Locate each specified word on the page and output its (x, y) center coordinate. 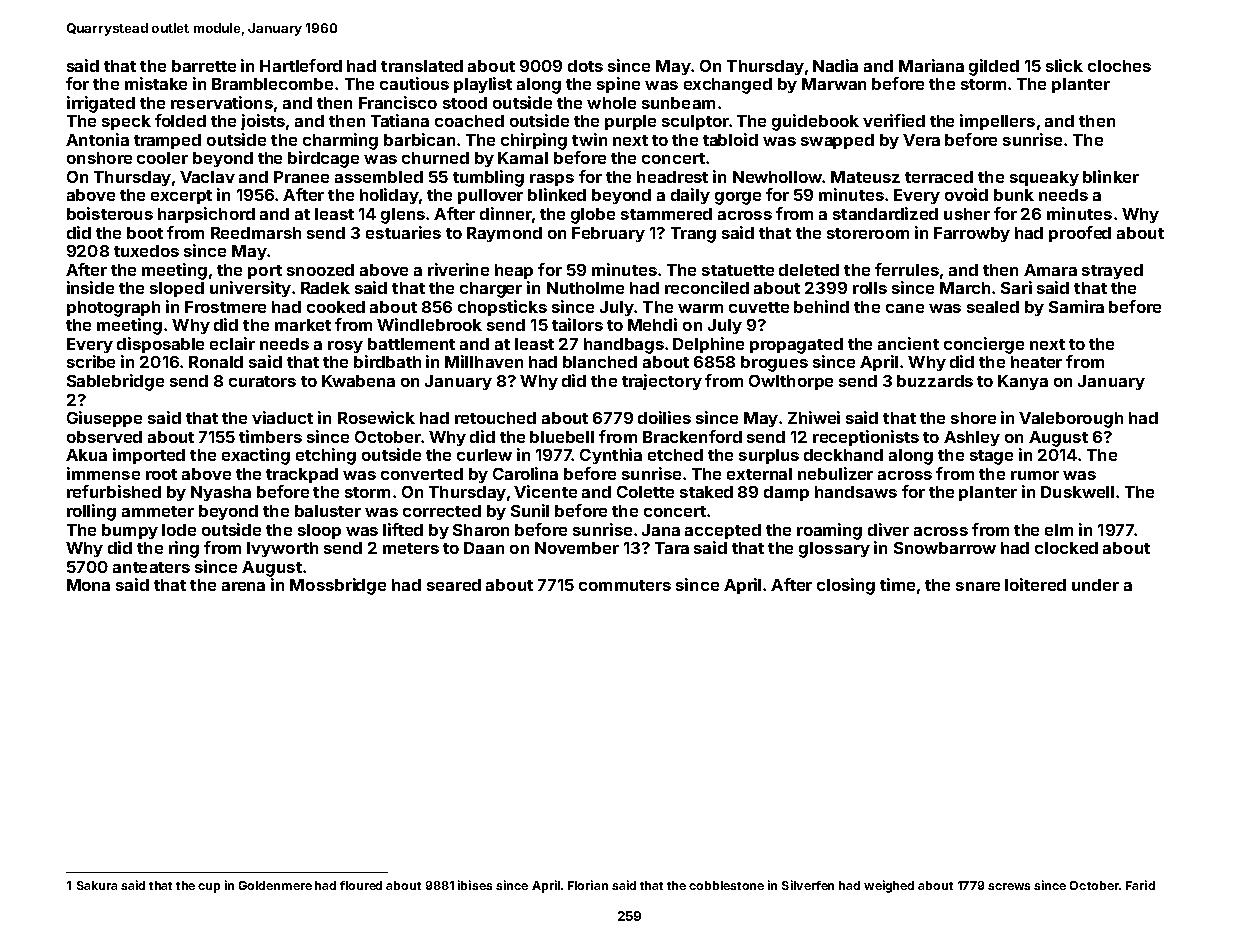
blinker (1111, 176)
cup (209, 888)
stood (465, 103)
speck (126, 122)
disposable (160, 345)
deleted (809, 270)
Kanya (1023, 382)
